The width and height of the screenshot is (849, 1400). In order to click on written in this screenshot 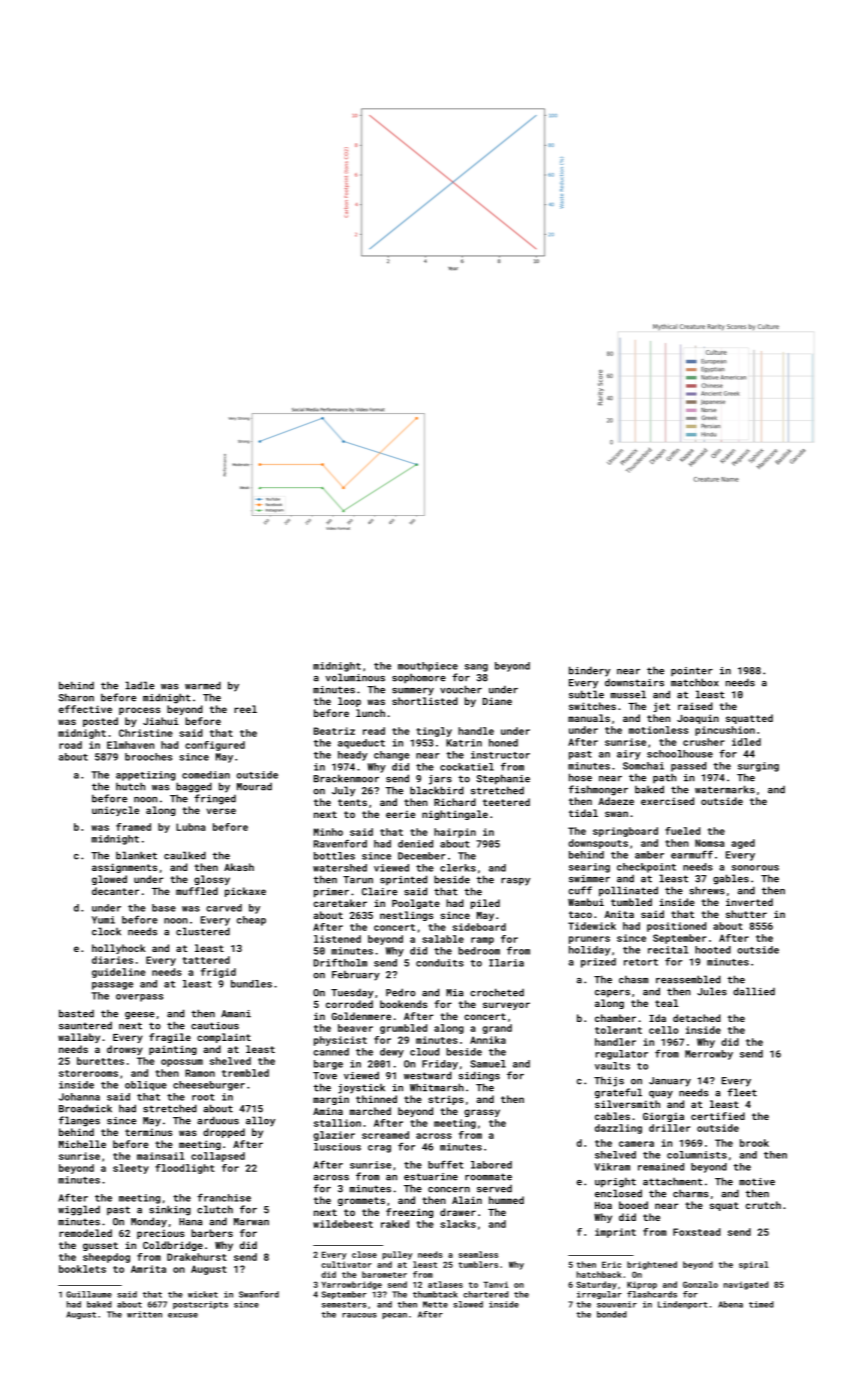, I will do `click(144, 1314)`.
